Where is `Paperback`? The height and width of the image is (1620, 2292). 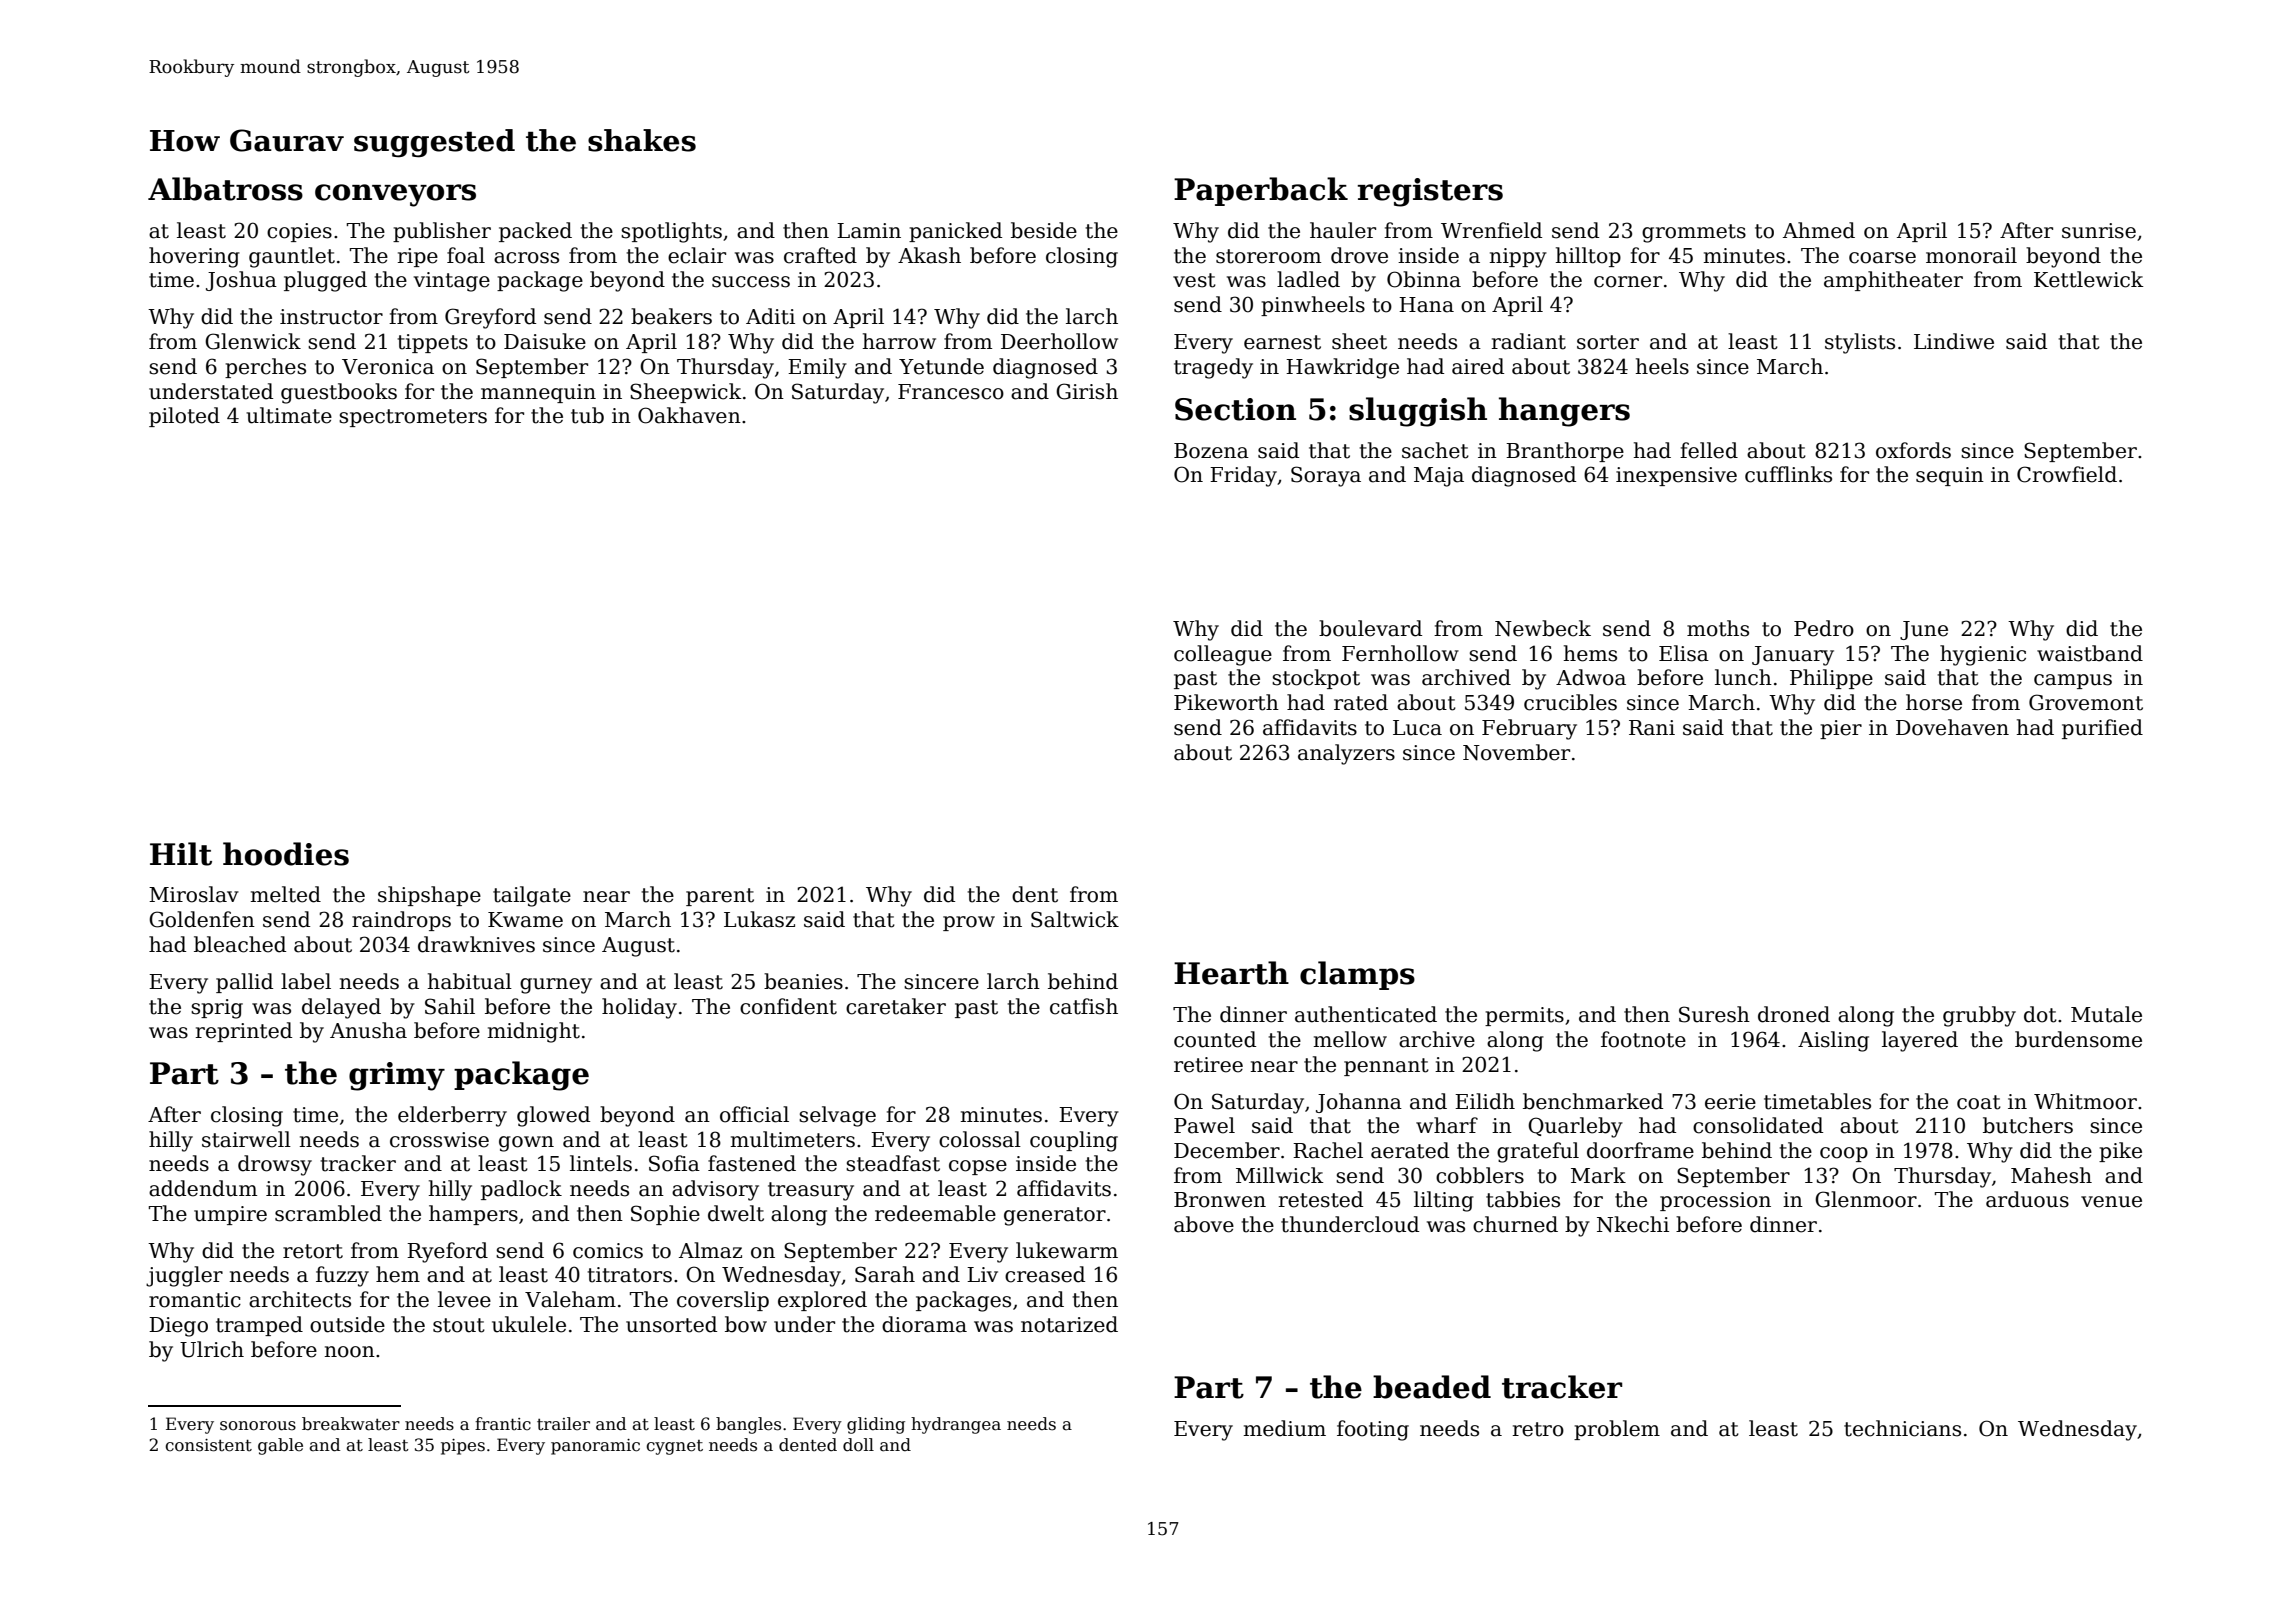
Paperback is located at coordinates (1261, 191).
